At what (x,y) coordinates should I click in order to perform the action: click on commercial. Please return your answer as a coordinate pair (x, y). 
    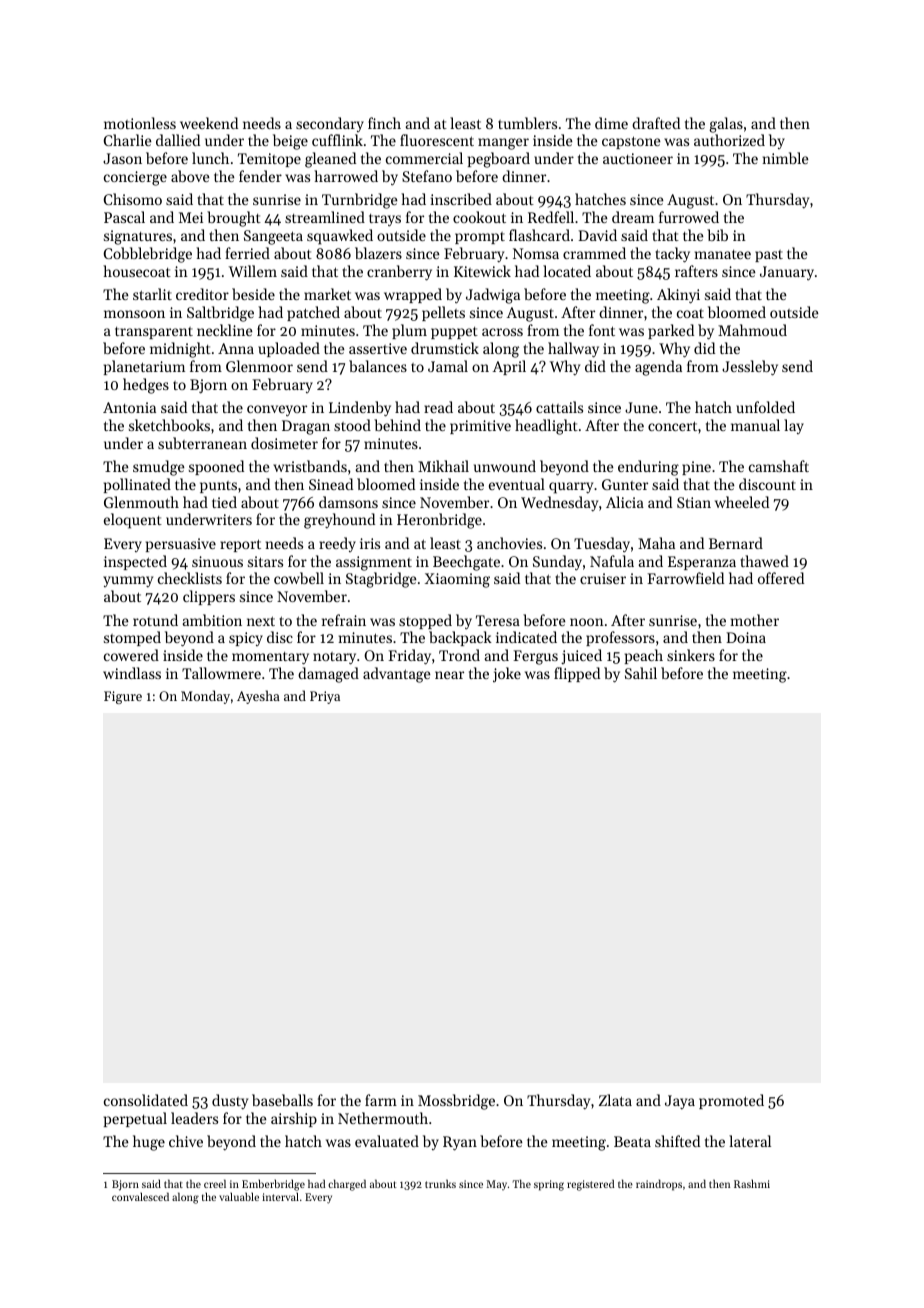
    Looking at the image, I should click on (424, 158).
